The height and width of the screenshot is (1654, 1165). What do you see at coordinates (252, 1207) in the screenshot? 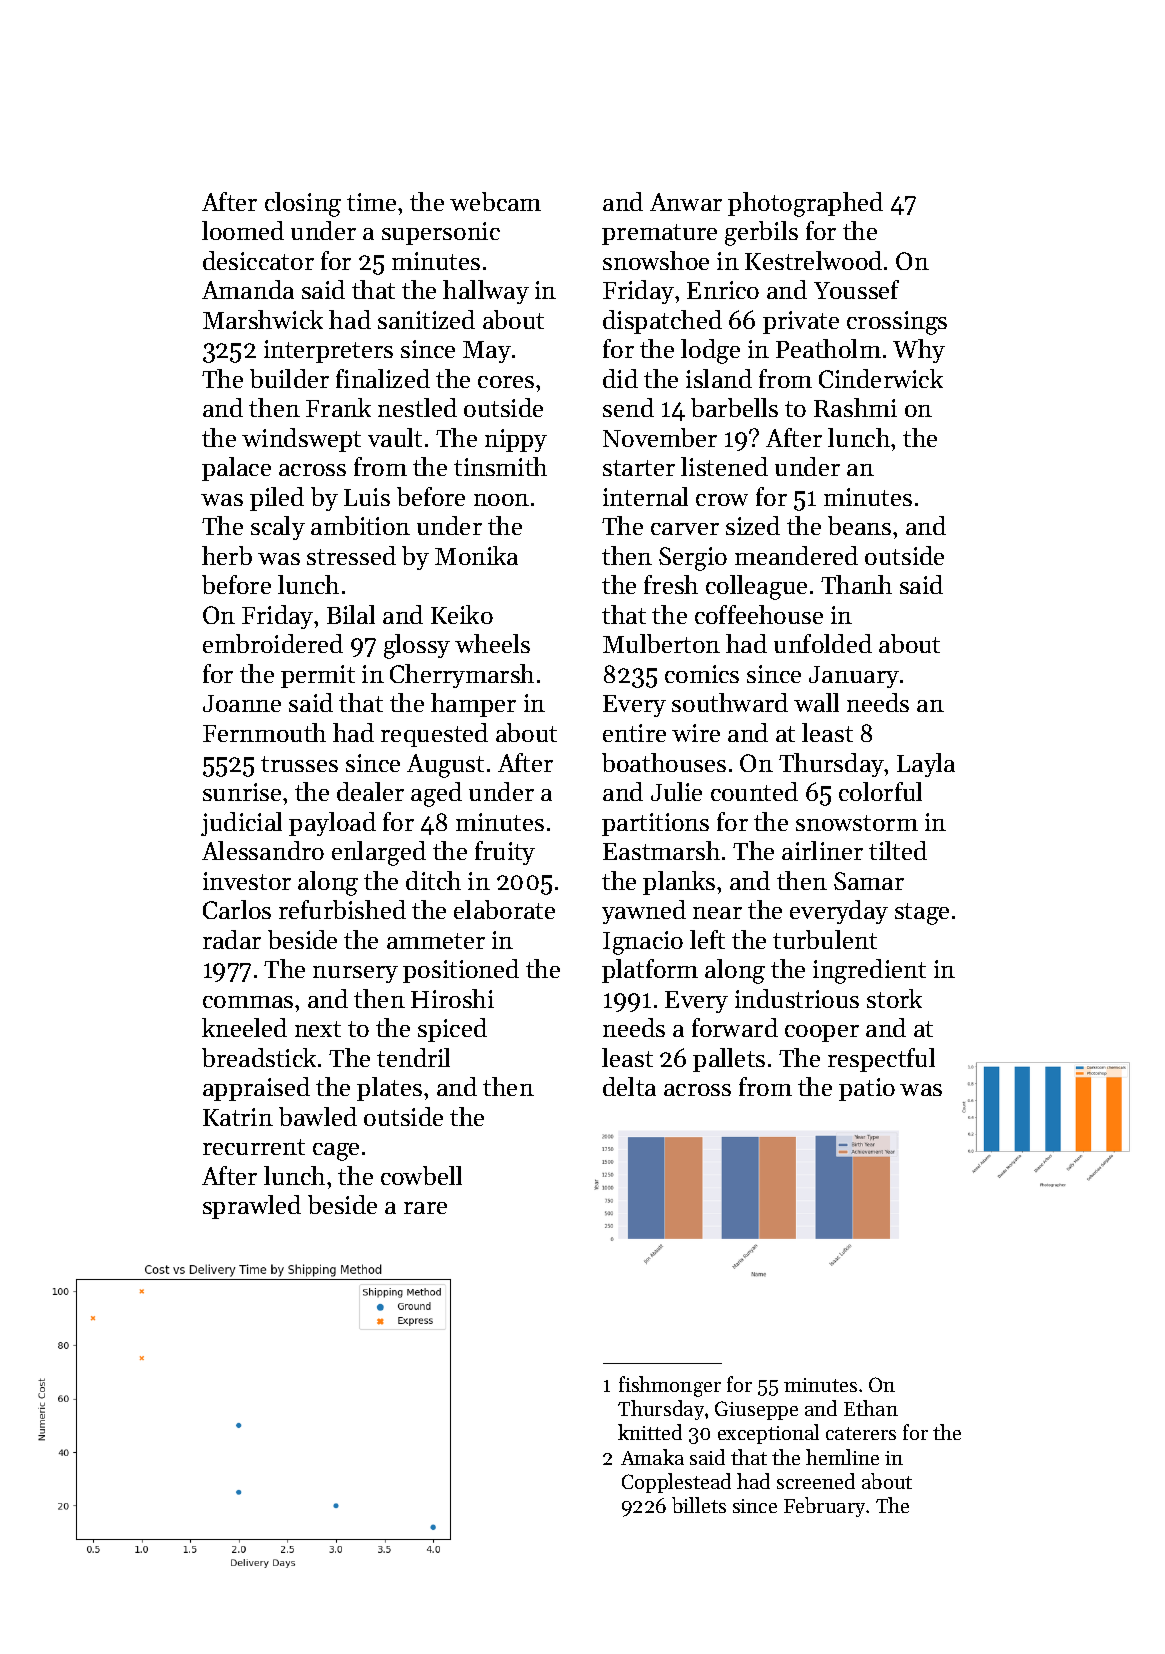
I see `sprawled` at bounding box center [252, 1207].
